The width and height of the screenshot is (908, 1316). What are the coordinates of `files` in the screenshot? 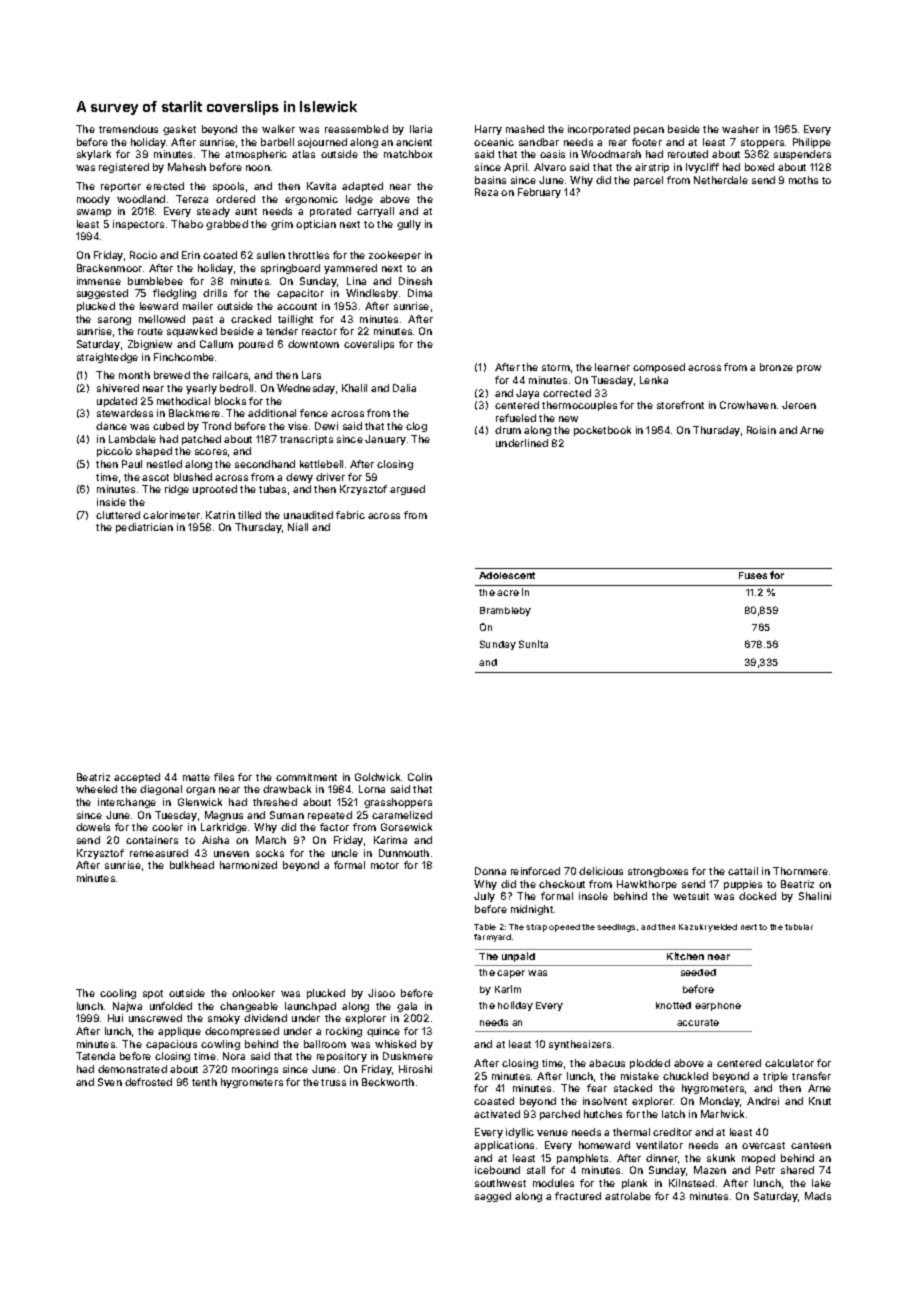 It's located at (224, 777).
